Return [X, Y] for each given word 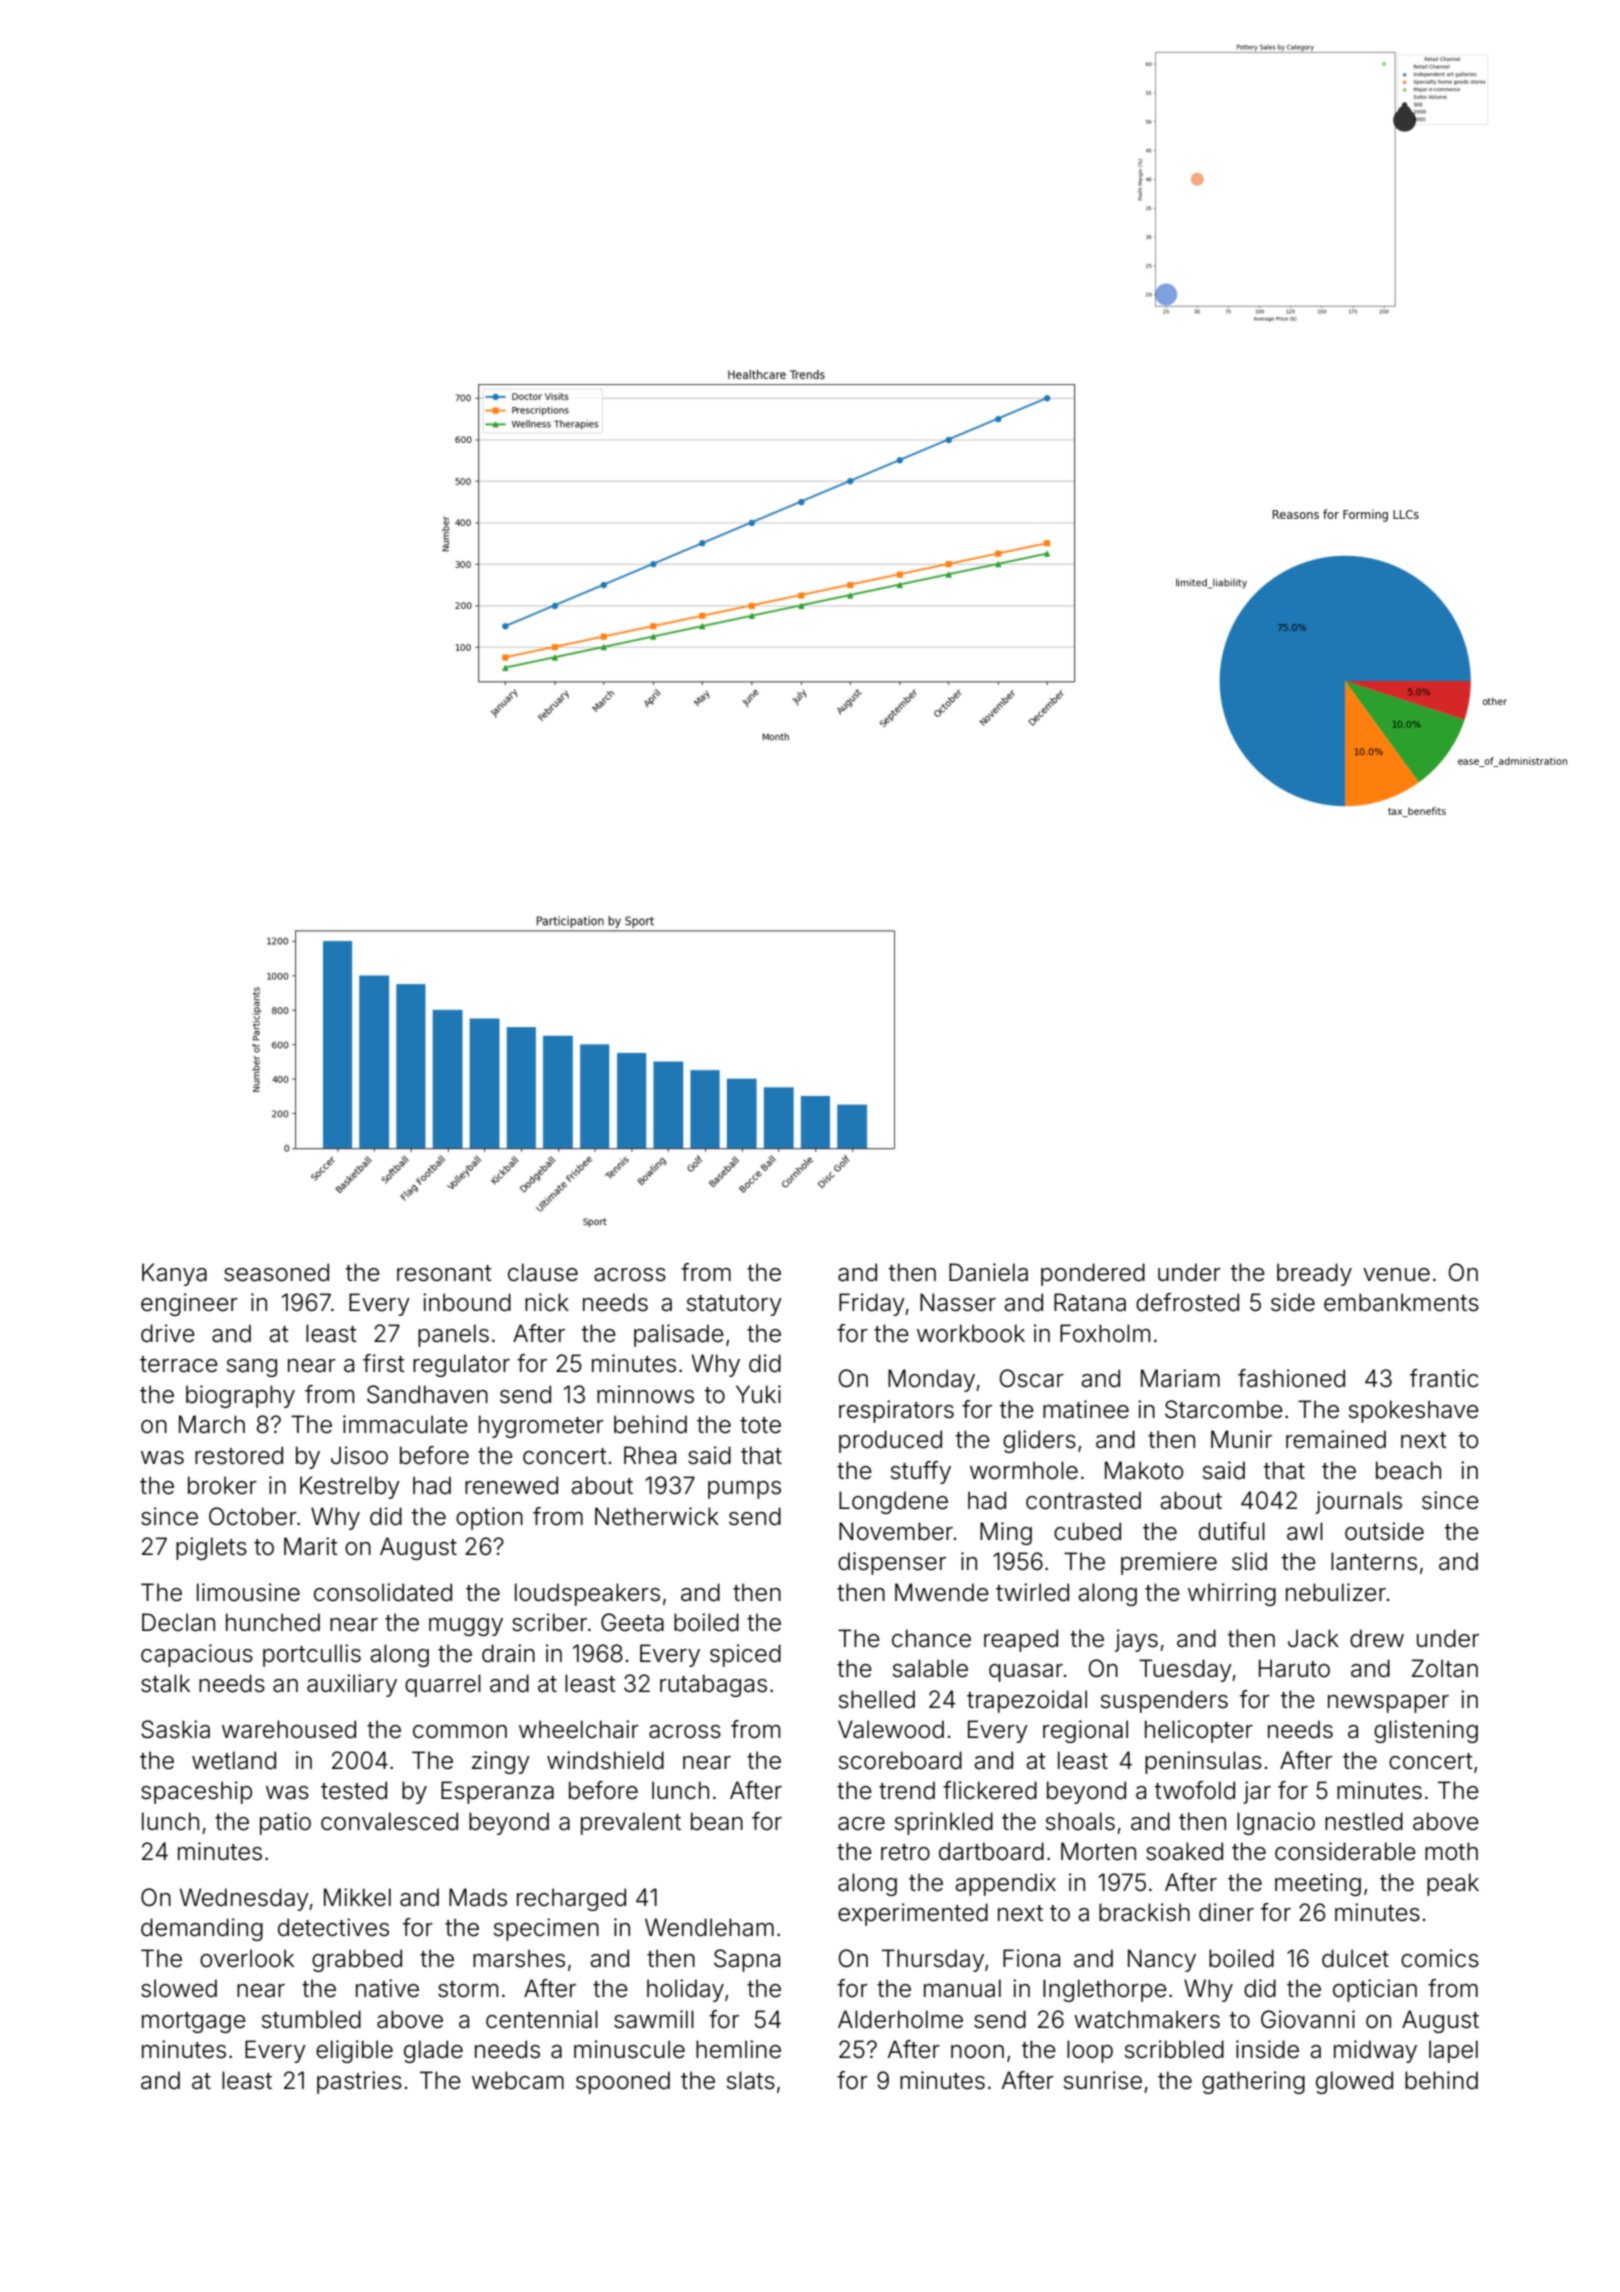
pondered [1093, 1274]
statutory [734, 1305]
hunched [273, 1622]
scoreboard [900, 1760]
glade [433, 2051]
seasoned [276, 1272]
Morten [1098, 1851]
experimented [913, 1914]
